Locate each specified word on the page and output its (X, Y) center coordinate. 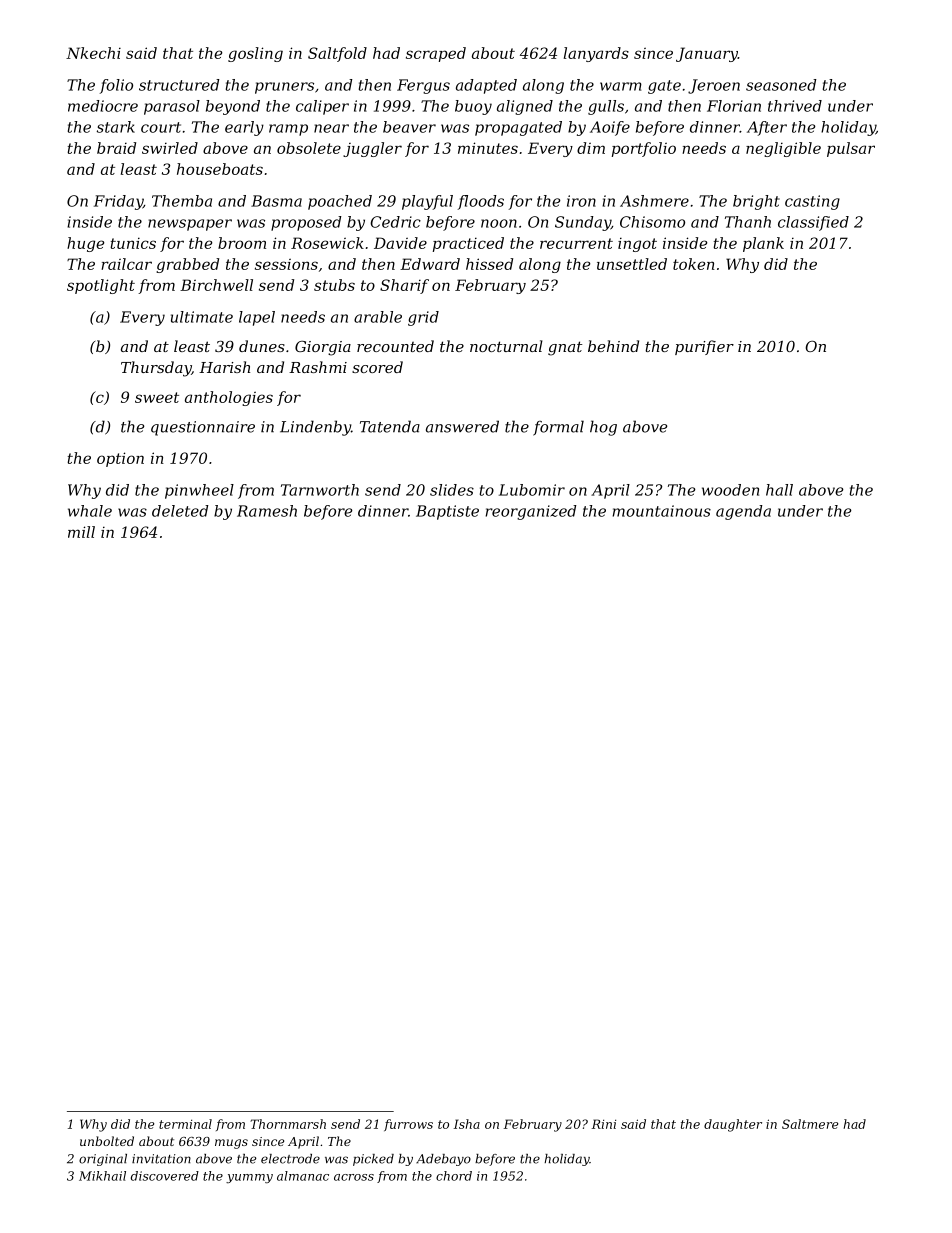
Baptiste (447, 512)
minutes (488, 148)
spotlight (101, 286)
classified (813, 223)
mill (81, 532)
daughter (733, 1125)
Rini (604, 1124)
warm (621, 86)
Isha (467, 1124)
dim (591, 148)
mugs (231, 1144)
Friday (118, 202)
